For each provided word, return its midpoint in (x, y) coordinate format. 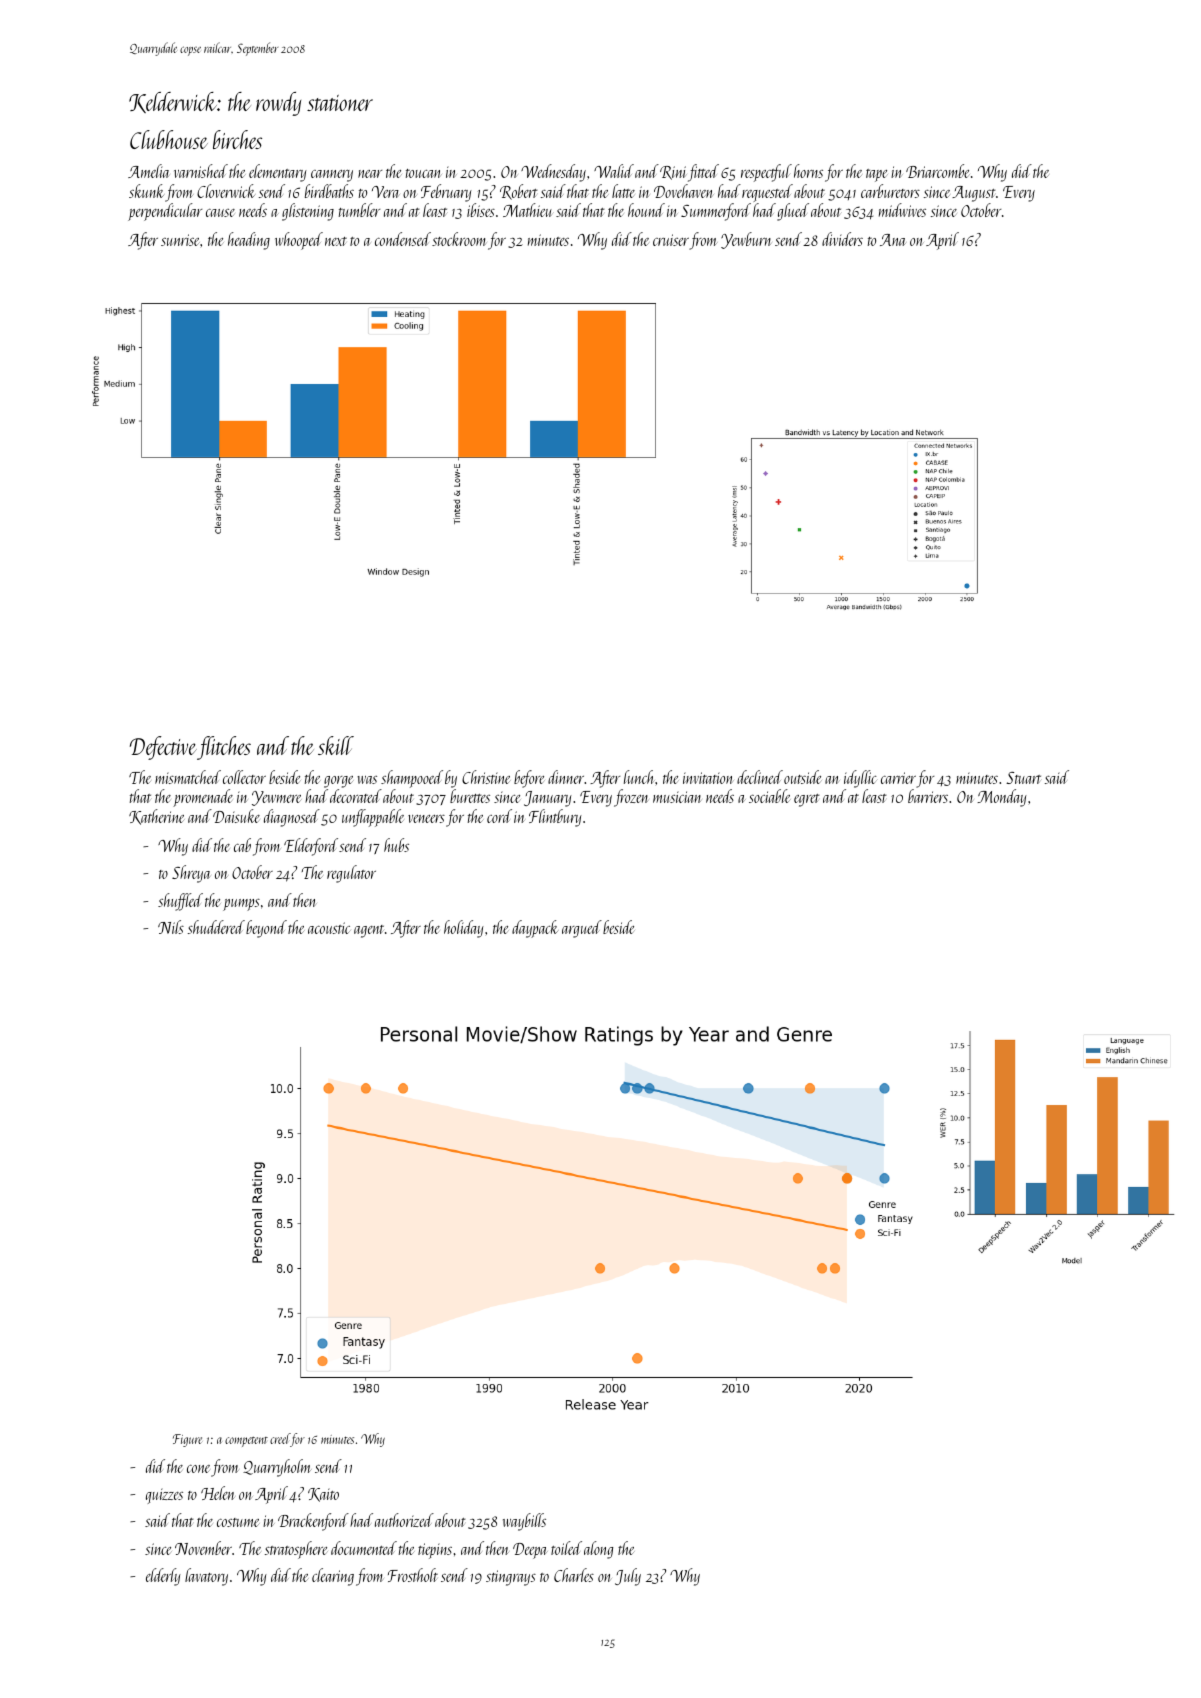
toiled (566, 1548)
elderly (163, 1577)
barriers (928, 796)
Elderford (311, 847)
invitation (708, 778)
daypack (535, 929)
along (598, 1550)
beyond (266, 929)
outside (803, 777)
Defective (163, 748)
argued (582, 929)
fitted (703, 173)
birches (237, 139)
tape (877, 175)
